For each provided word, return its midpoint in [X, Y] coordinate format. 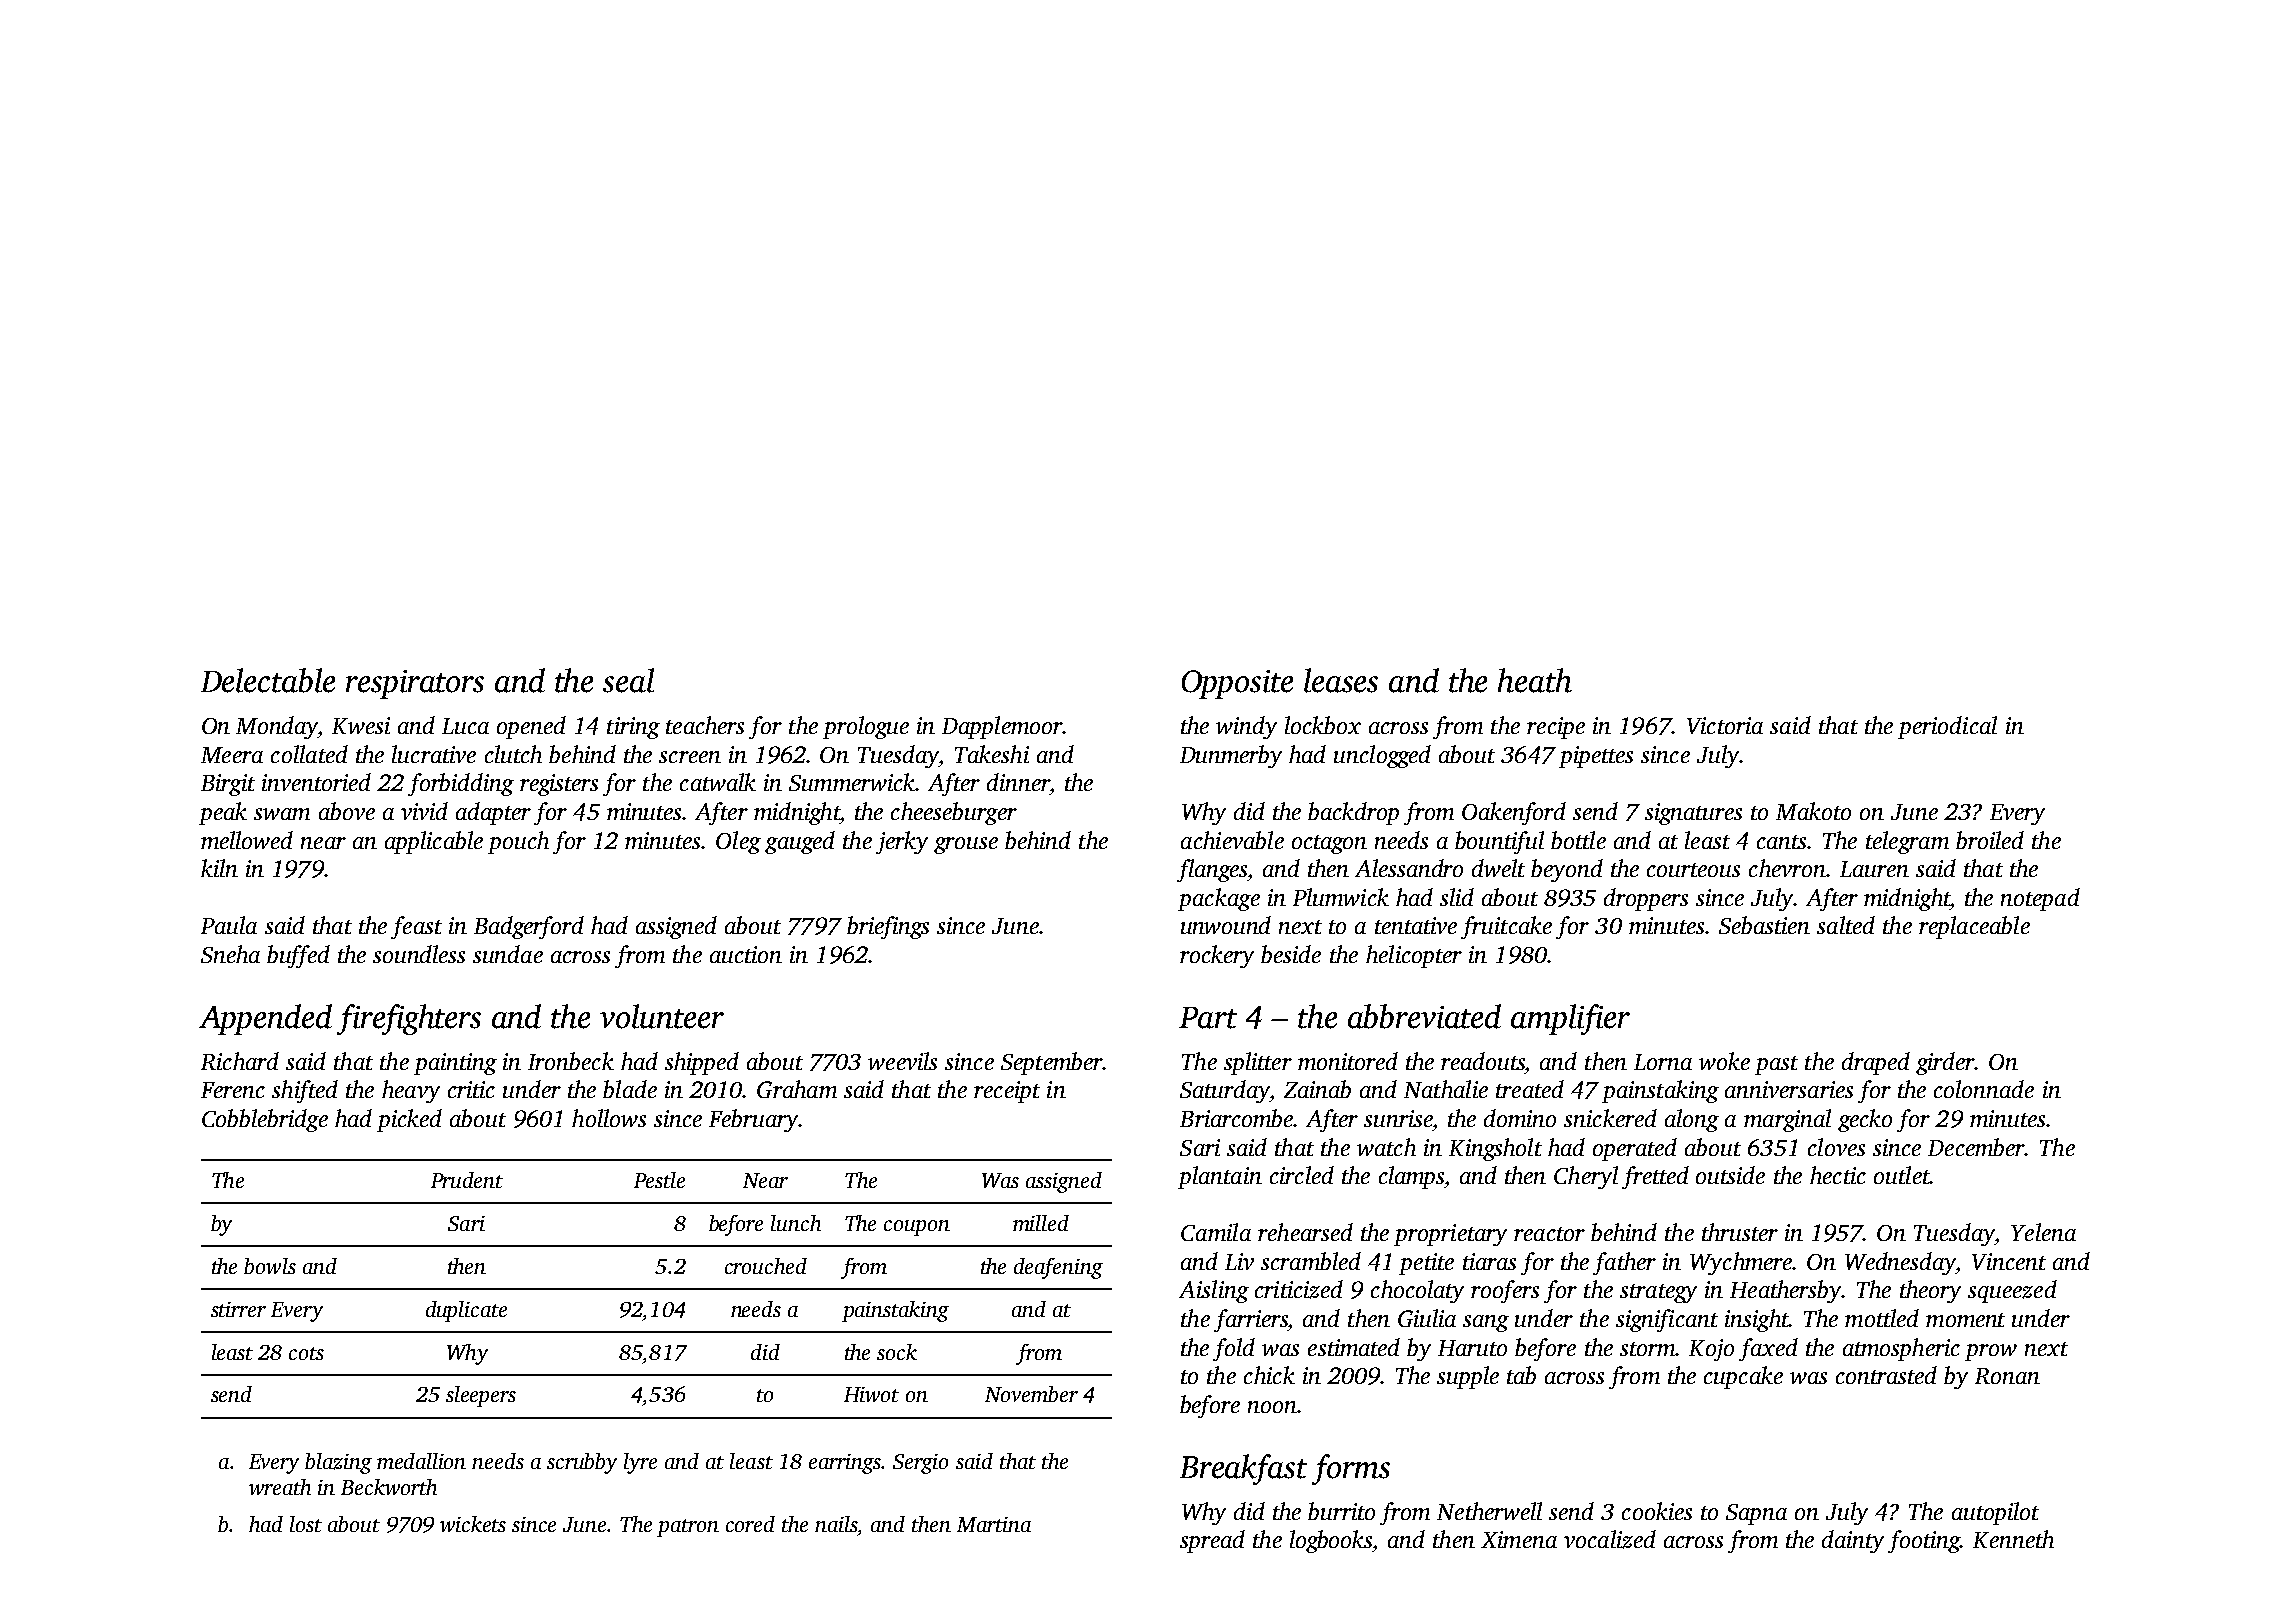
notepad [2040, 899]
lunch [796, 1223]
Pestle [659, 1180]
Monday [277, 727]
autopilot [1995, 1513]
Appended [265, 1019]
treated [1530, 1089]
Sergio [920, 1464]
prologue [866, 727]
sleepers [481, 1396]
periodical [1947, 727]
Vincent [2009, 1261]
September [1052, 1063]
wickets [473, 1524]
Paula [229, 925]
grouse [966, 845]
